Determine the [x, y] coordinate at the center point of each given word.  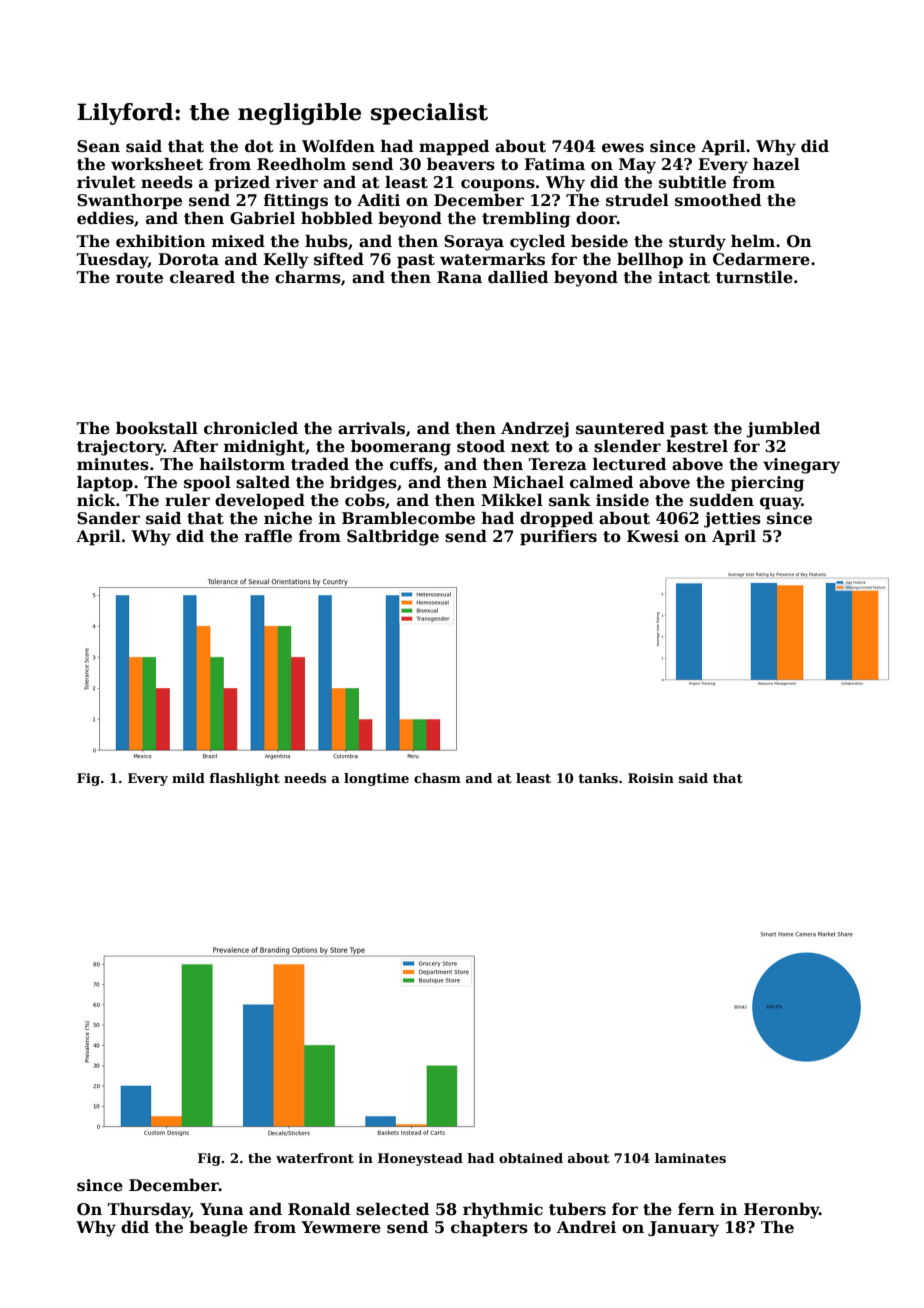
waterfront [315, 1158]
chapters [489, 1229]
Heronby [781, 1211]
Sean [98, 146]
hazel [776, 164]
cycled [537, 243]
